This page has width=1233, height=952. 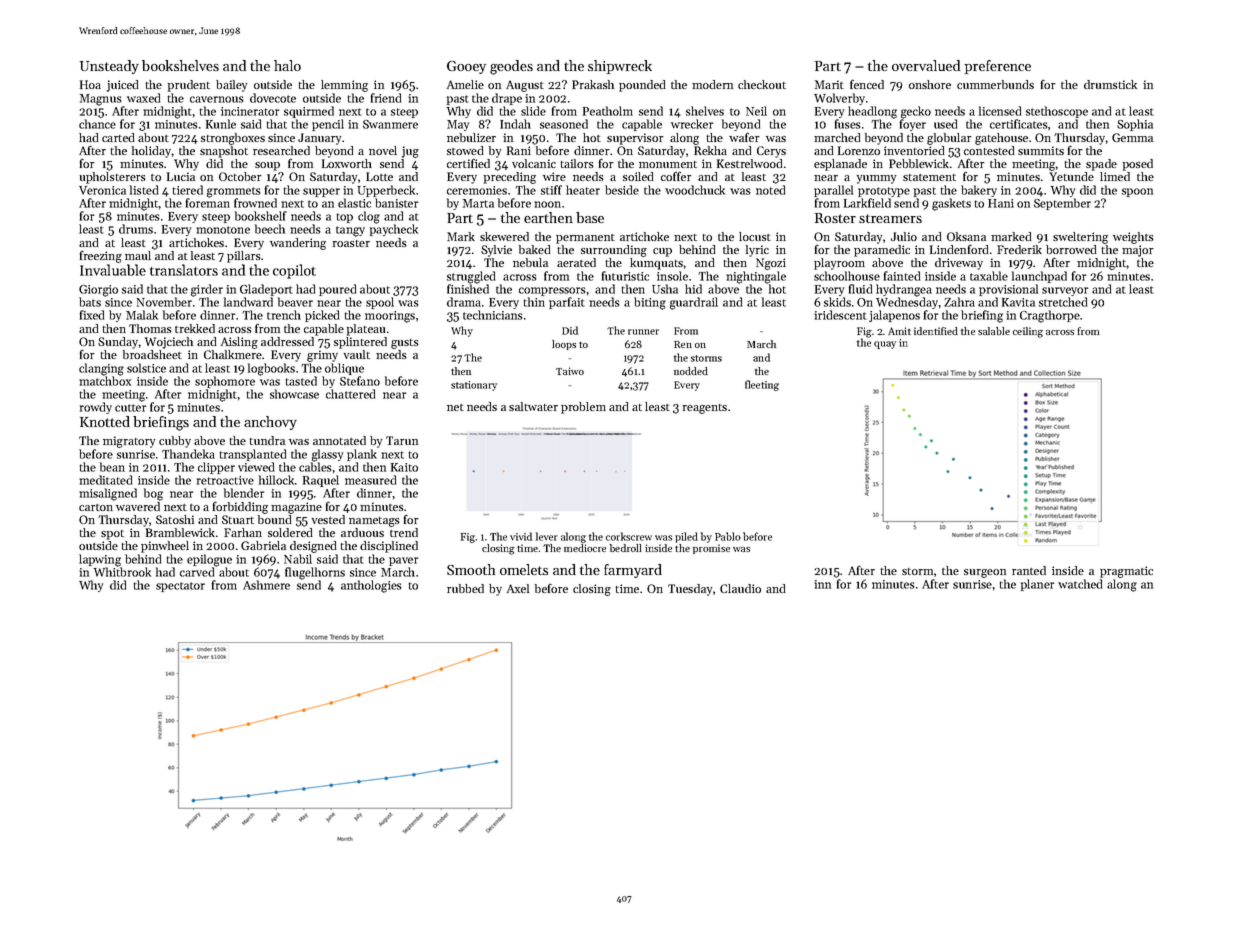 I want to click on surrounding, so click(x=614, y=251).
